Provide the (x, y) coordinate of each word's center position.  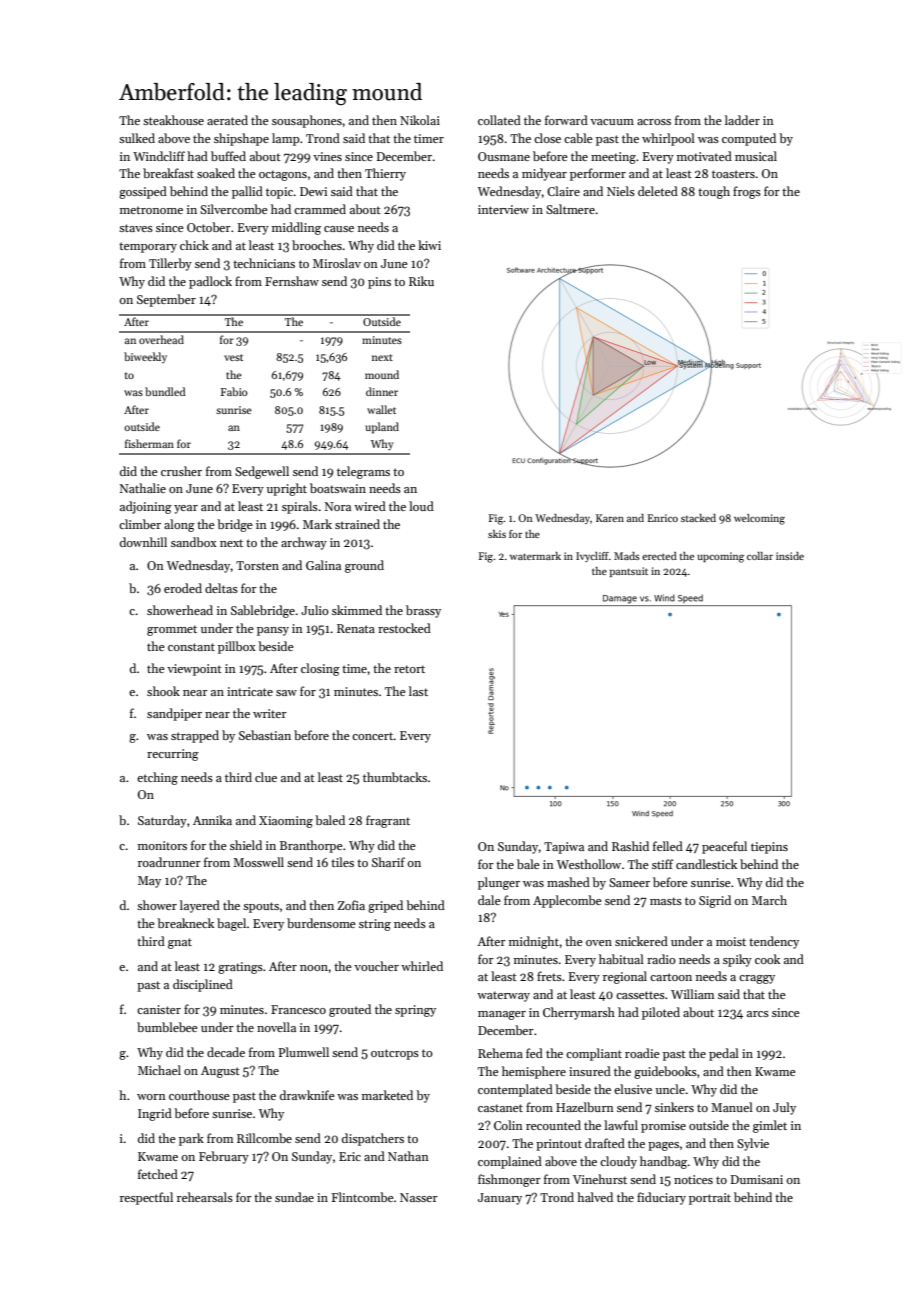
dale (489, 900)
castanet (500, 1108)
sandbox (194, 542)
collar (760, 556)
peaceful (724, 847)
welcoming (759, 519)
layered (200, 906)
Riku (421, 281)
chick (194, 245)
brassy (423, 611)
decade (226, 1052)
